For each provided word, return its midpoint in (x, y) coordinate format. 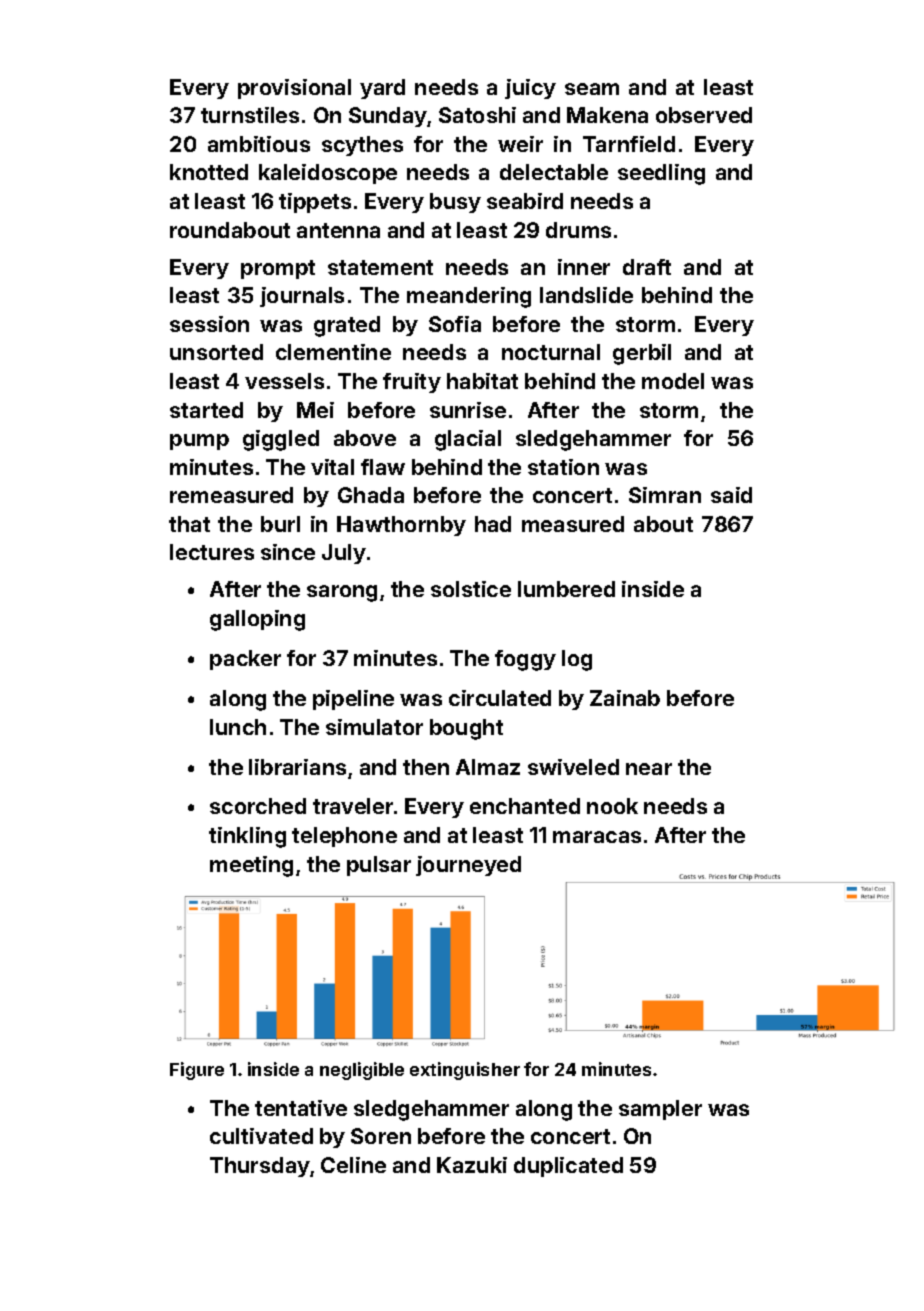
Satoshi (477, 115)
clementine (333, 352)
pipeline (353, 700)
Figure (197, 1071)
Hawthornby (401, 526)
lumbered (566, 589)
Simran (665, 495)
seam (592, 89)
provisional (294, 89)
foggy (525, 660)
